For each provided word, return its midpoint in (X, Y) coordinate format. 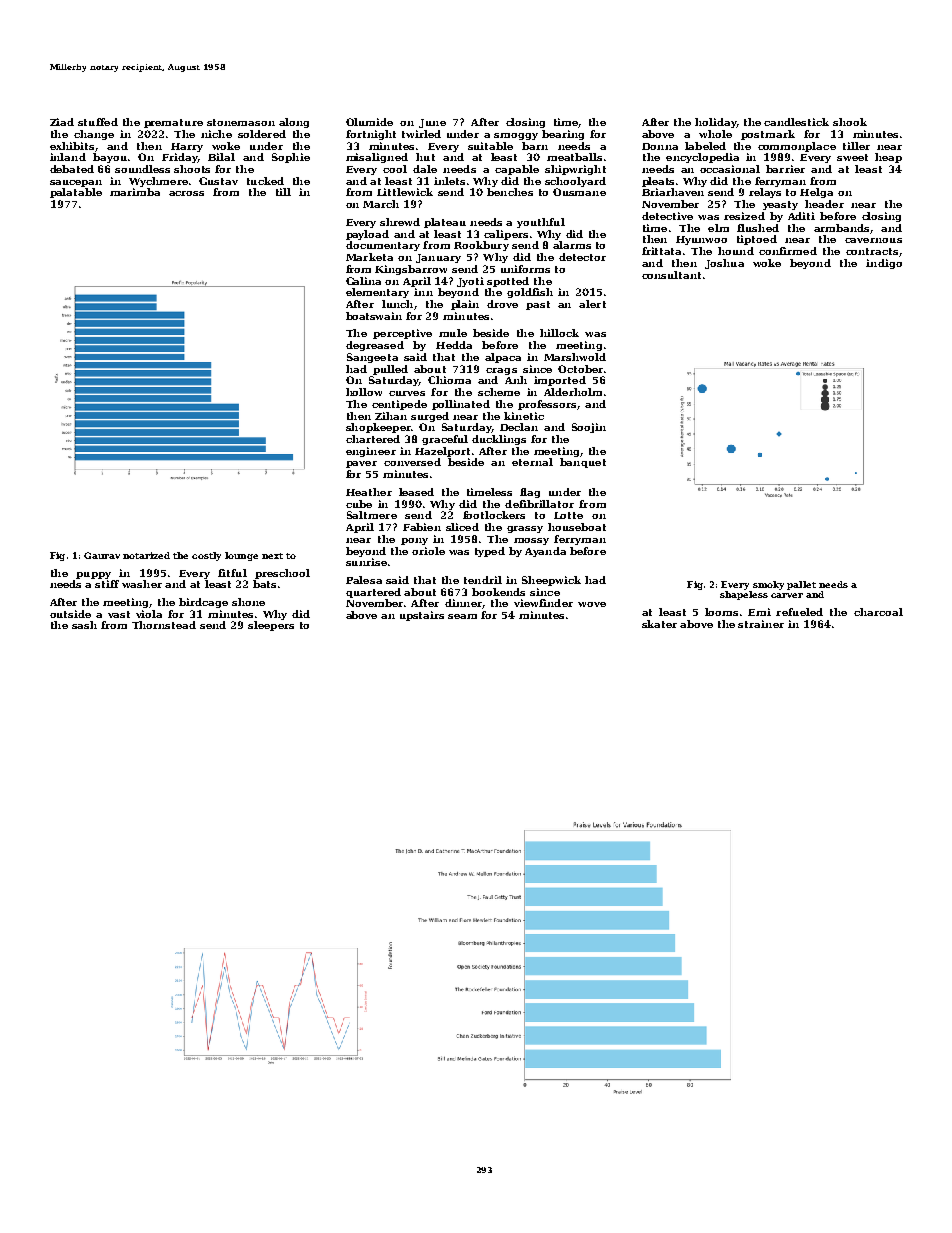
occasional (730, 169)
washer (142, 584)
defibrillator (539, 504)
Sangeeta (372, 358)
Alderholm (573, 392)
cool (395, 169)
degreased (375, 346)
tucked (265, 181)
